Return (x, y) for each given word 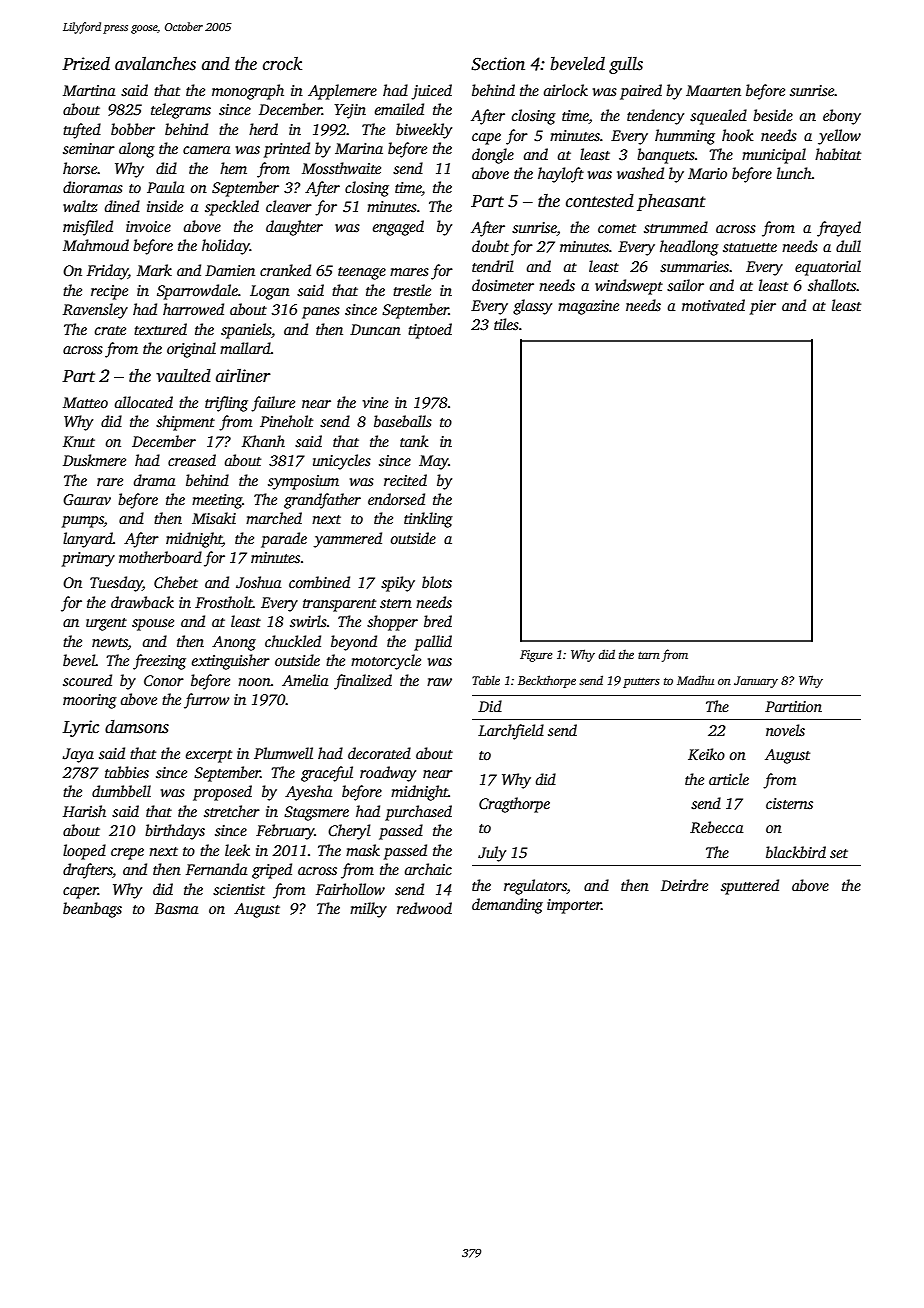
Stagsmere (316, 813)
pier (763, 307)
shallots (832, 285)
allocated (144, 402)
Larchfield (511, 732)
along (137, 150)
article (729, 779)
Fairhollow (350, 889)
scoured (87, 680)
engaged (398, 228)
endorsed (396, 499)
